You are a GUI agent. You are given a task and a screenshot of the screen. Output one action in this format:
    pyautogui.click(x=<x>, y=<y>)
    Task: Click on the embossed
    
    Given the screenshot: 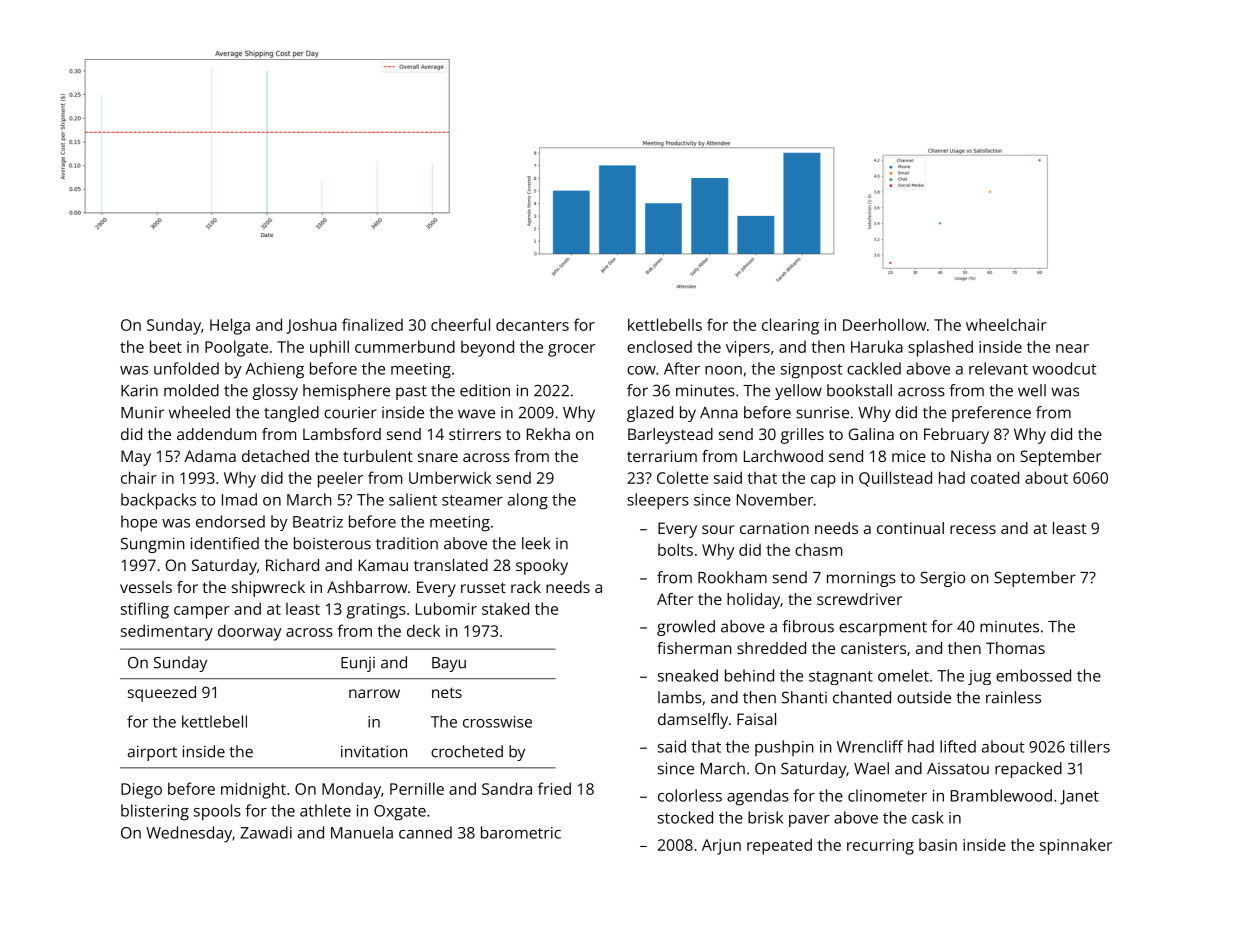 What is the action you would take?
    pyautogui.click(x=1033, y=675)
